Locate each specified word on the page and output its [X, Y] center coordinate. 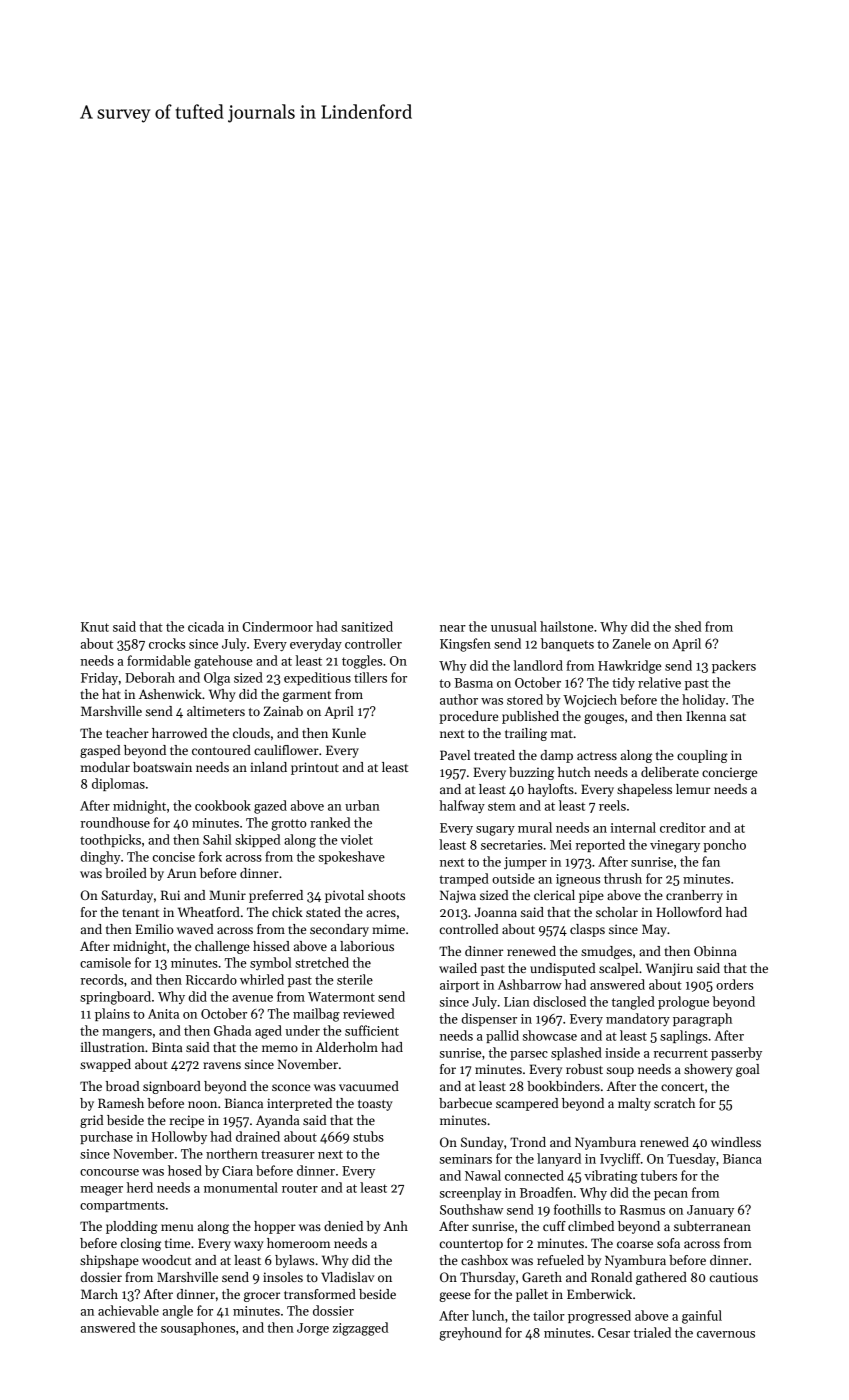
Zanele [632, 643]
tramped [464, 879]
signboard [172, 1087]
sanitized [367, 626]
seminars [466, 1159]
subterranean [712, 1226]
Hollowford [689, 912]
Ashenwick [170, 694]
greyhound [470, 1334]
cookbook [223, 805]
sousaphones [198, 1328]
